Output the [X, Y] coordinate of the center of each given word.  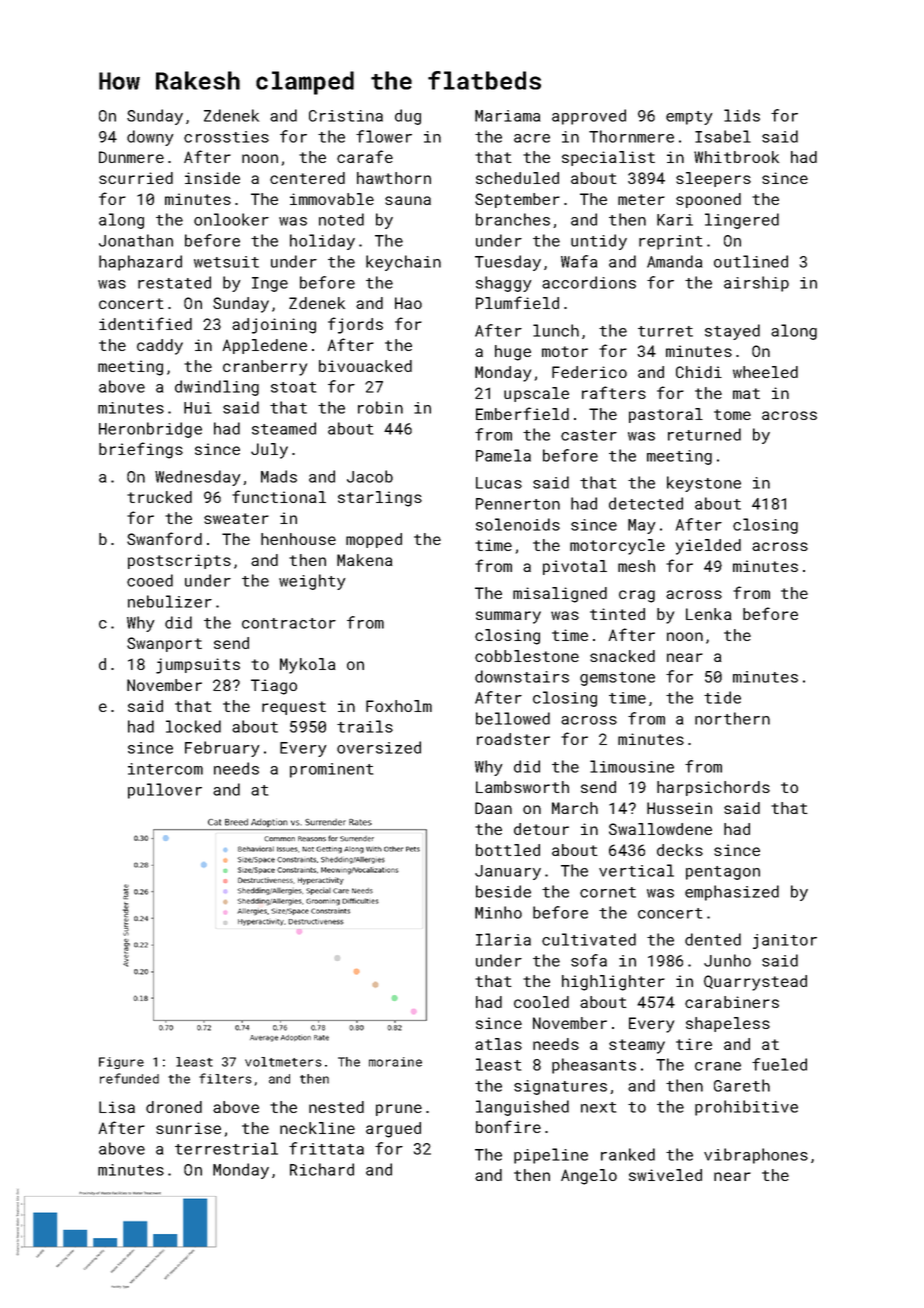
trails [365, 726]
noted [341, 219]
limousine [632, 766]
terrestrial [226, 1148]
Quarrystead [755, 983]
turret [665, 331]
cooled [541, 1002]
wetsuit [226, 262]
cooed [150, 580]
